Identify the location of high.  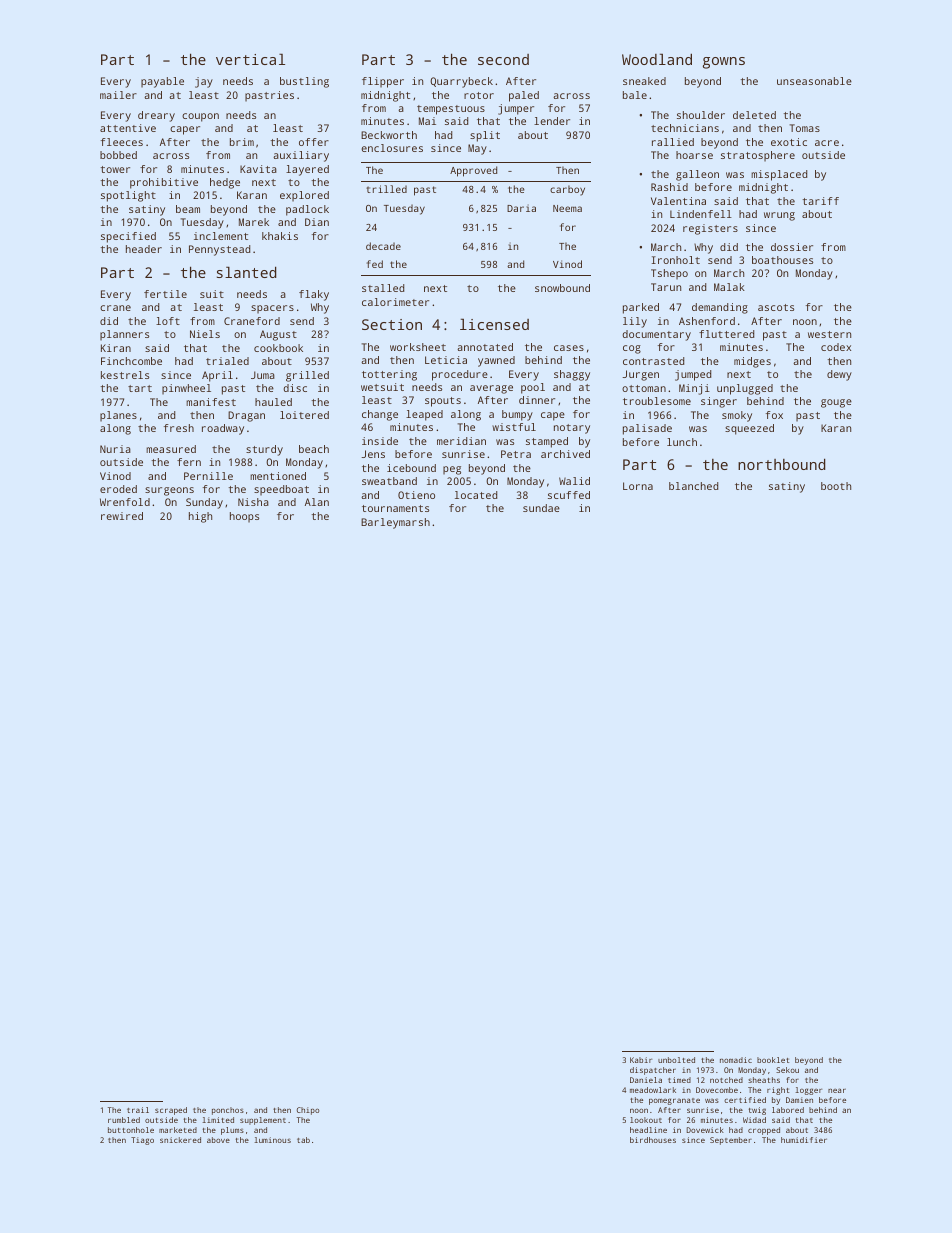
(200, 517).
